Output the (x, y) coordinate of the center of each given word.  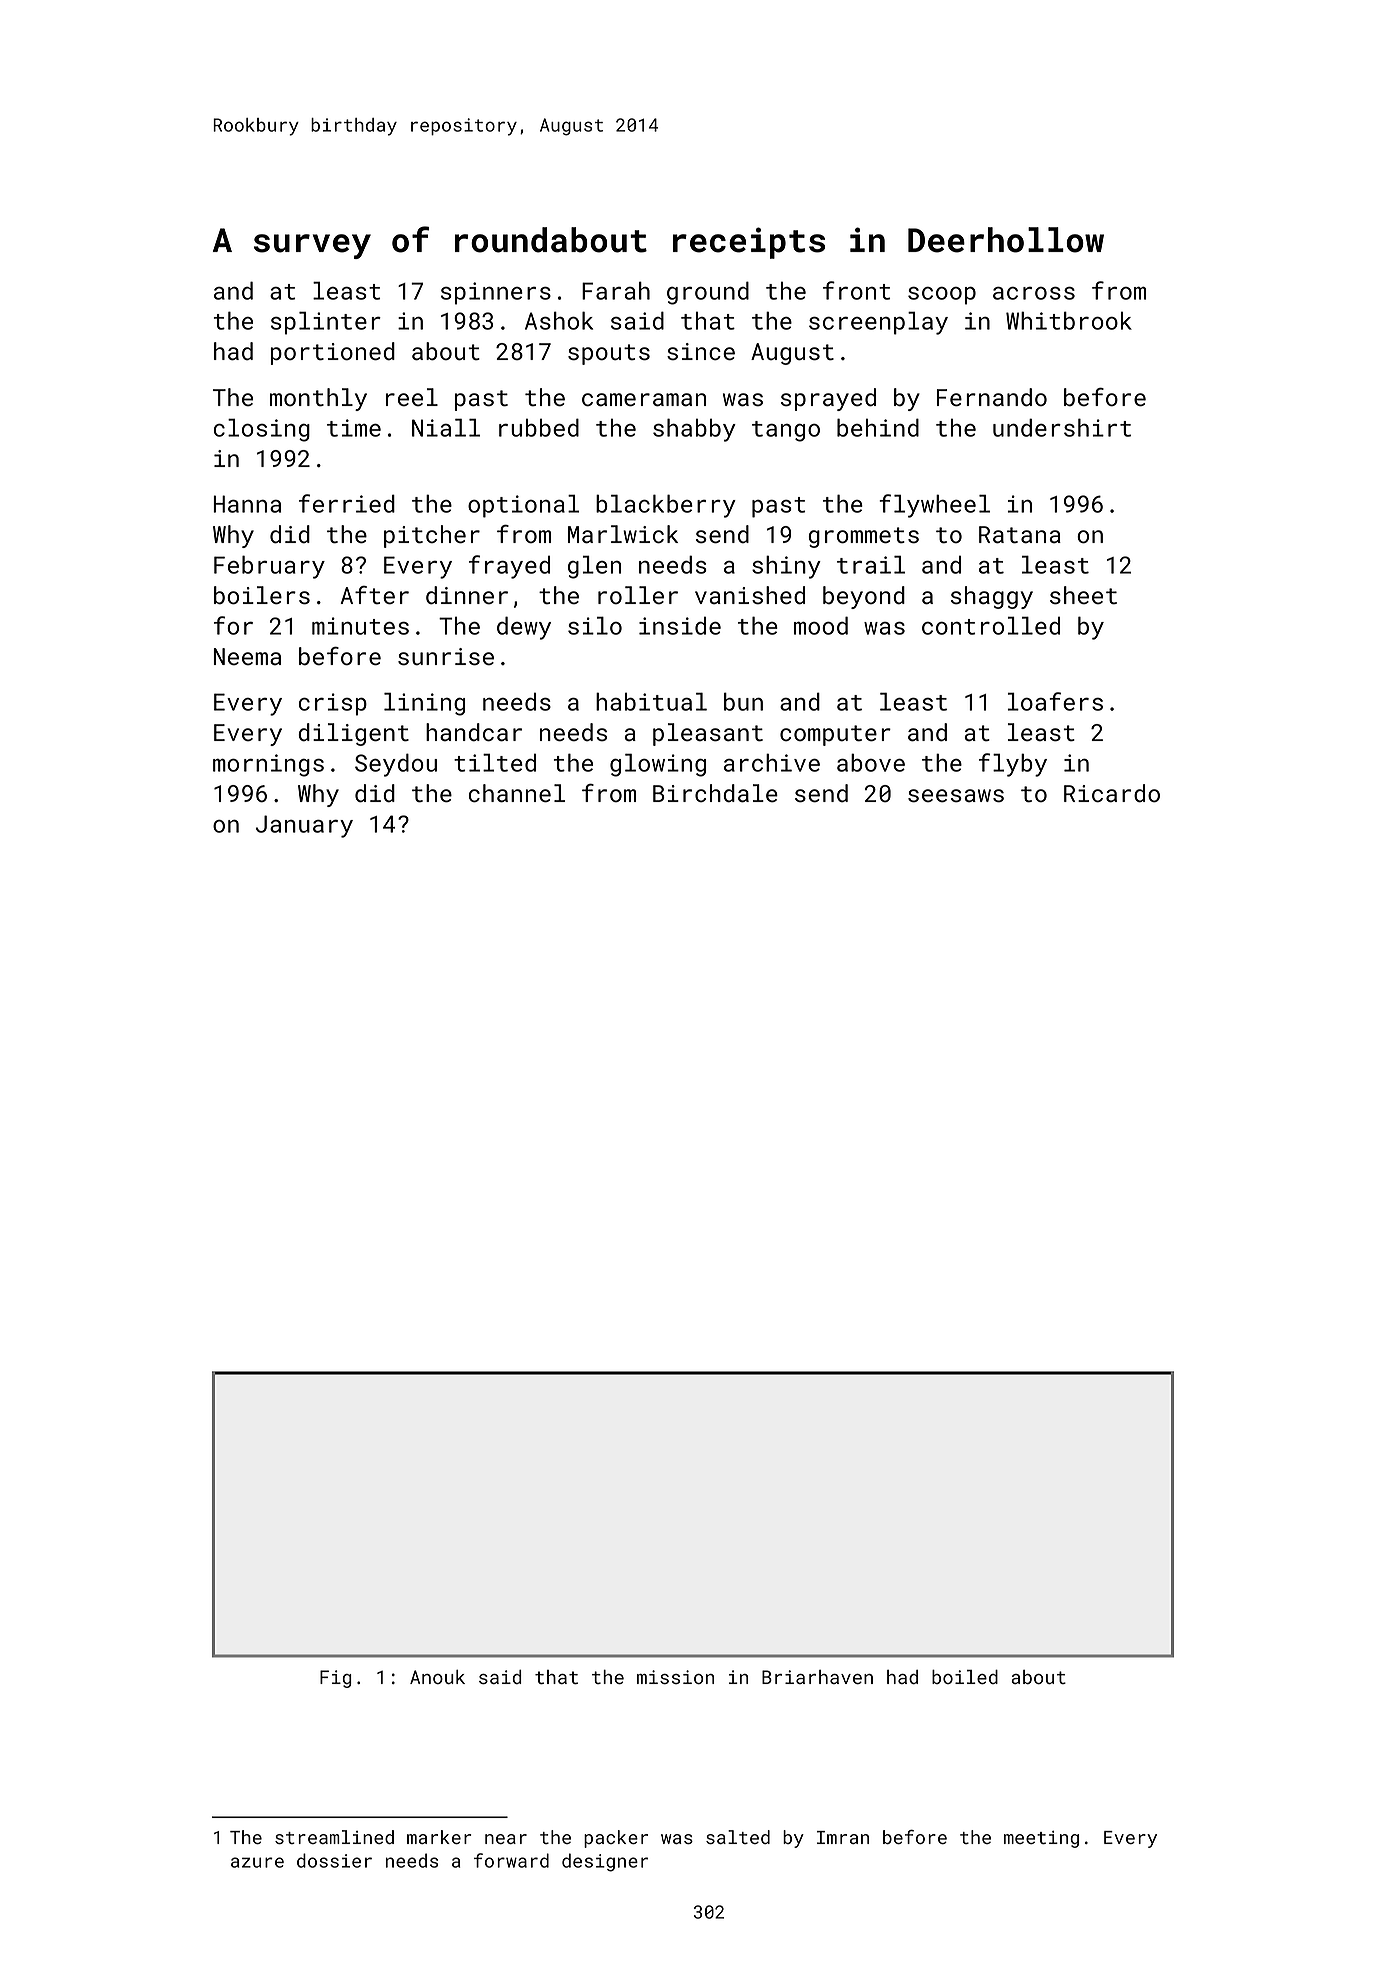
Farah (616, 290)
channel (517, 793)
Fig (336, 1679)
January (304, 826)
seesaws (956, 796)
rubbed (539, 427)
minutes (360, 626)
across (1034, 293)
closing (262, 430)
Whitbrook (1069, 320)
